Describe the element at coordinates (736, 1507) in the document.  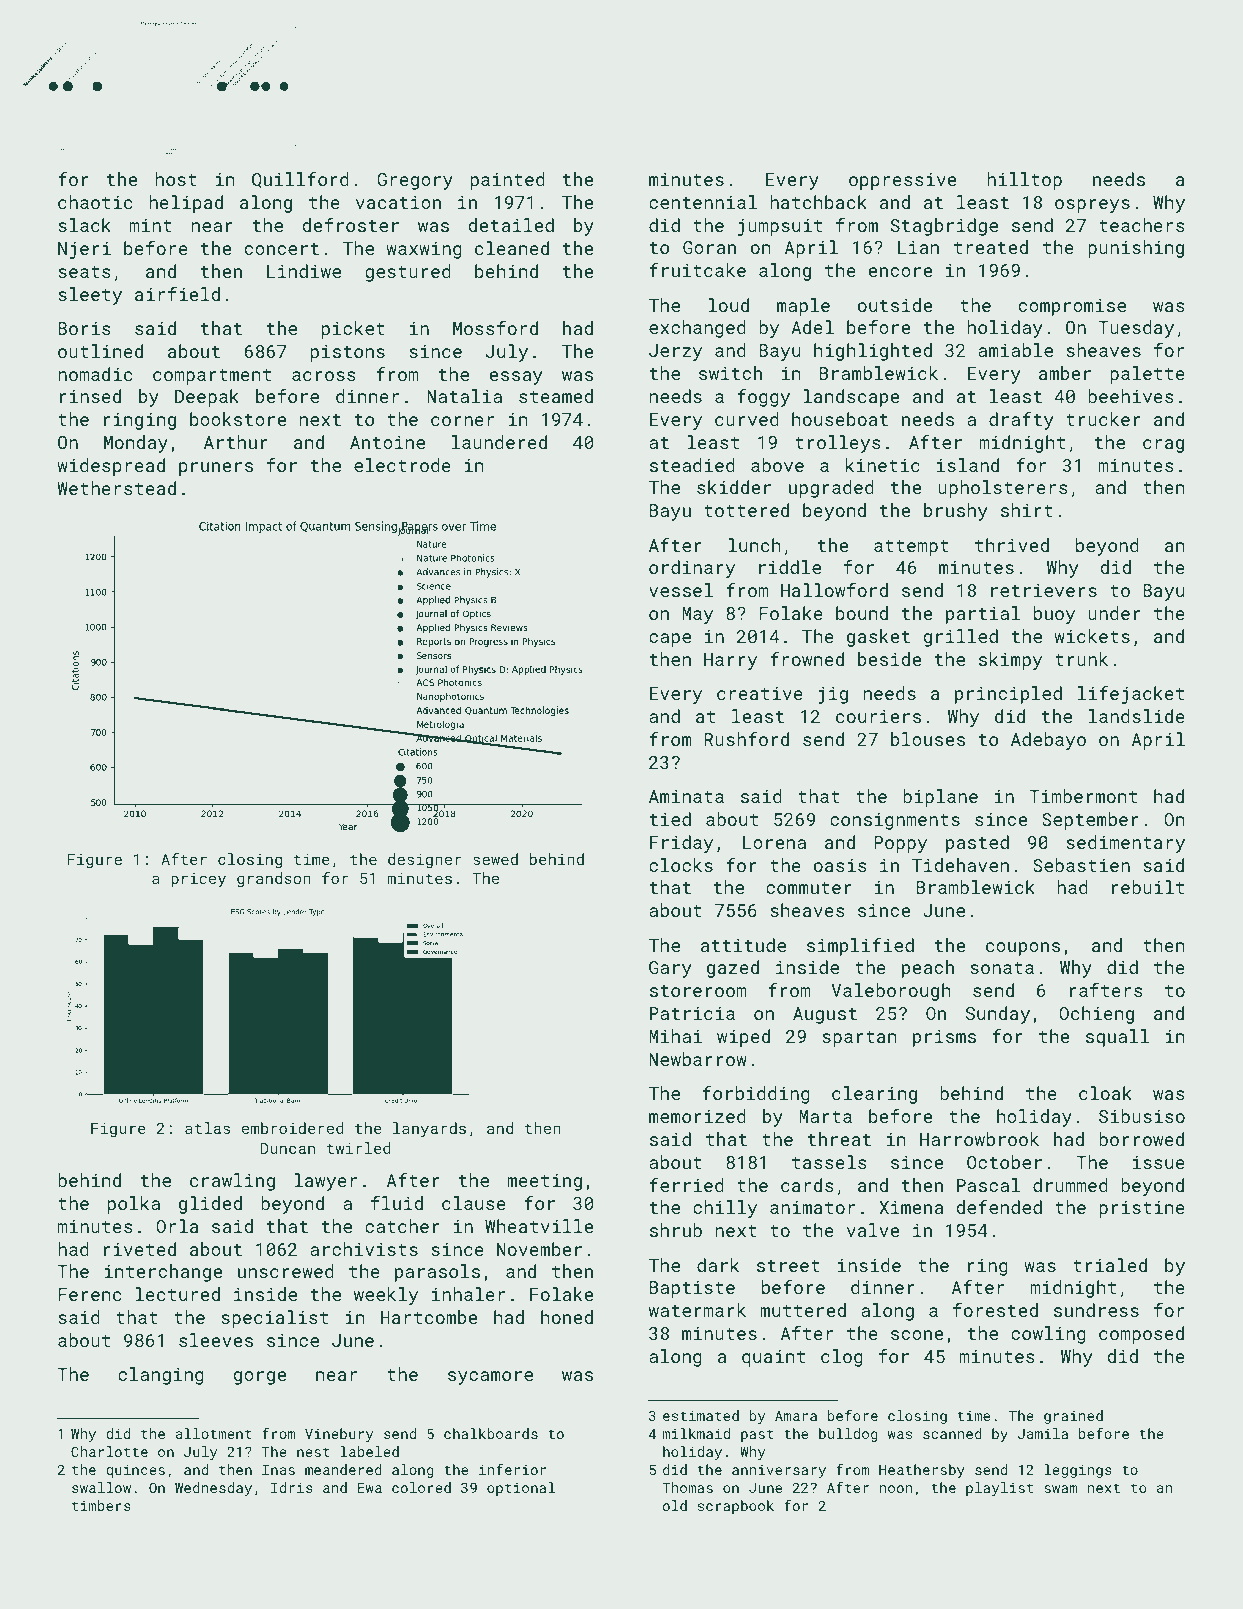
I see `scrapbook` at that location.
